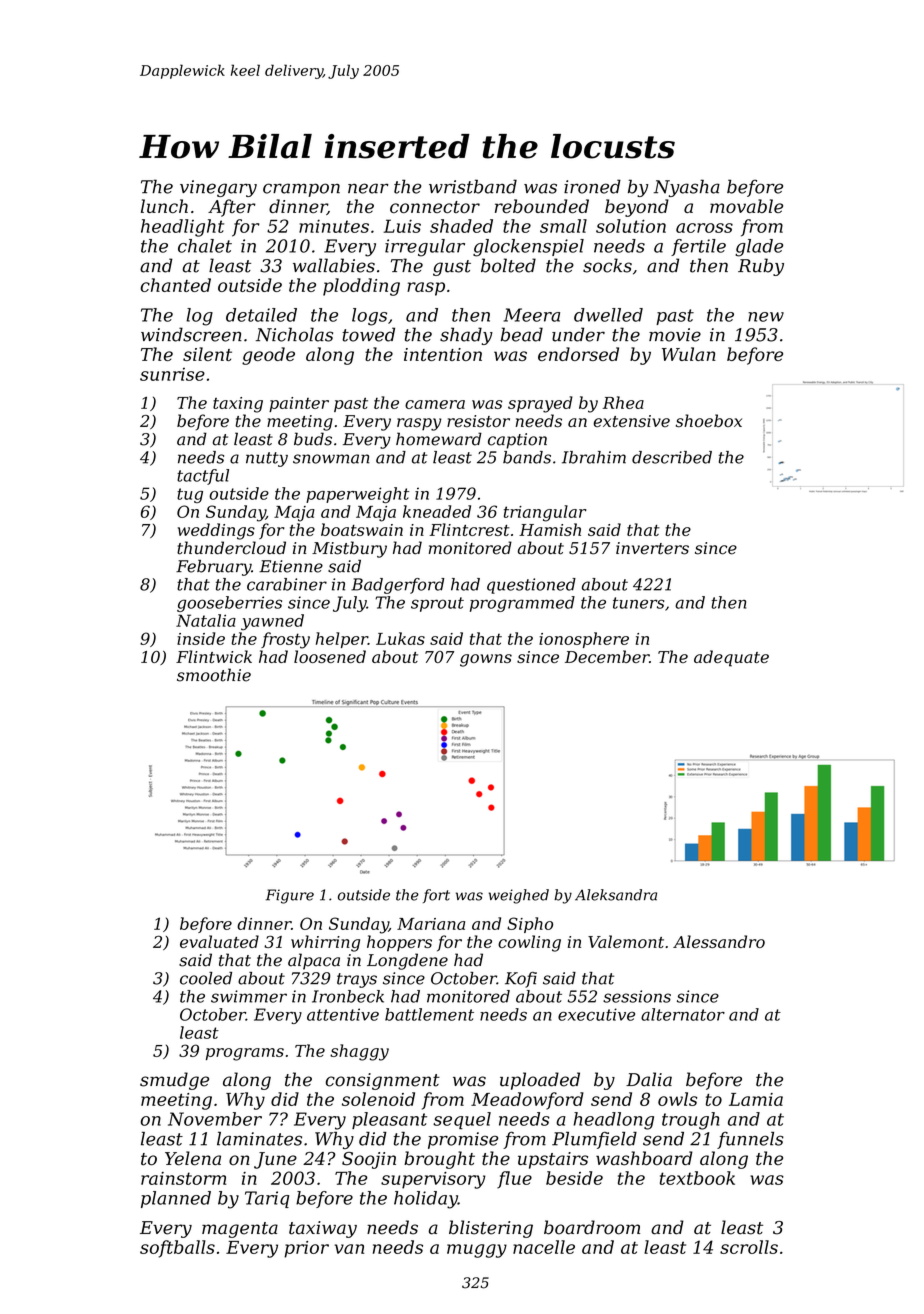  I want to click on Nicholas, so click(294, 334).
